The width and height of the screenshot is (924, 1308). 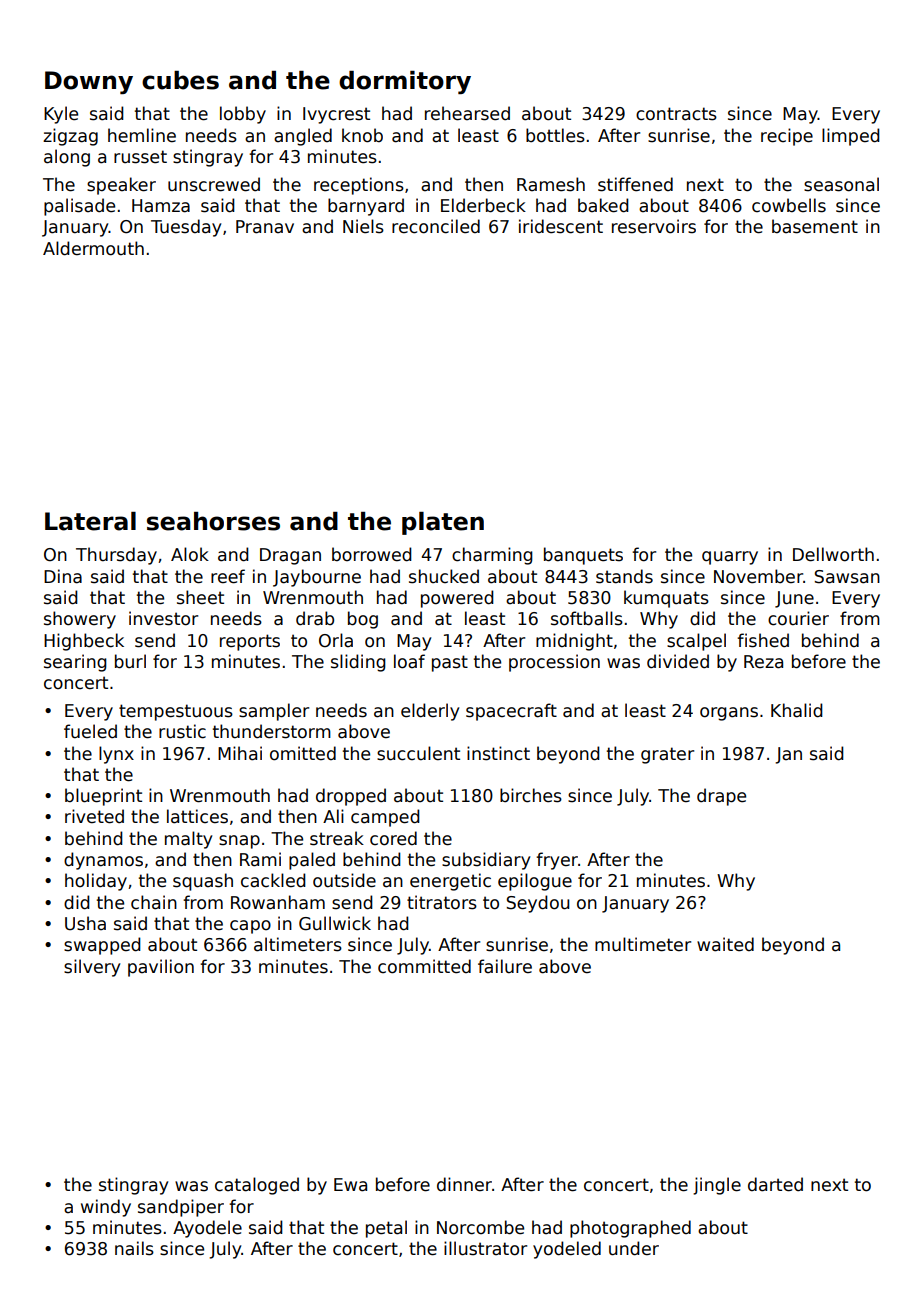 I want to click on nails, so click(x=134, y=1248).
